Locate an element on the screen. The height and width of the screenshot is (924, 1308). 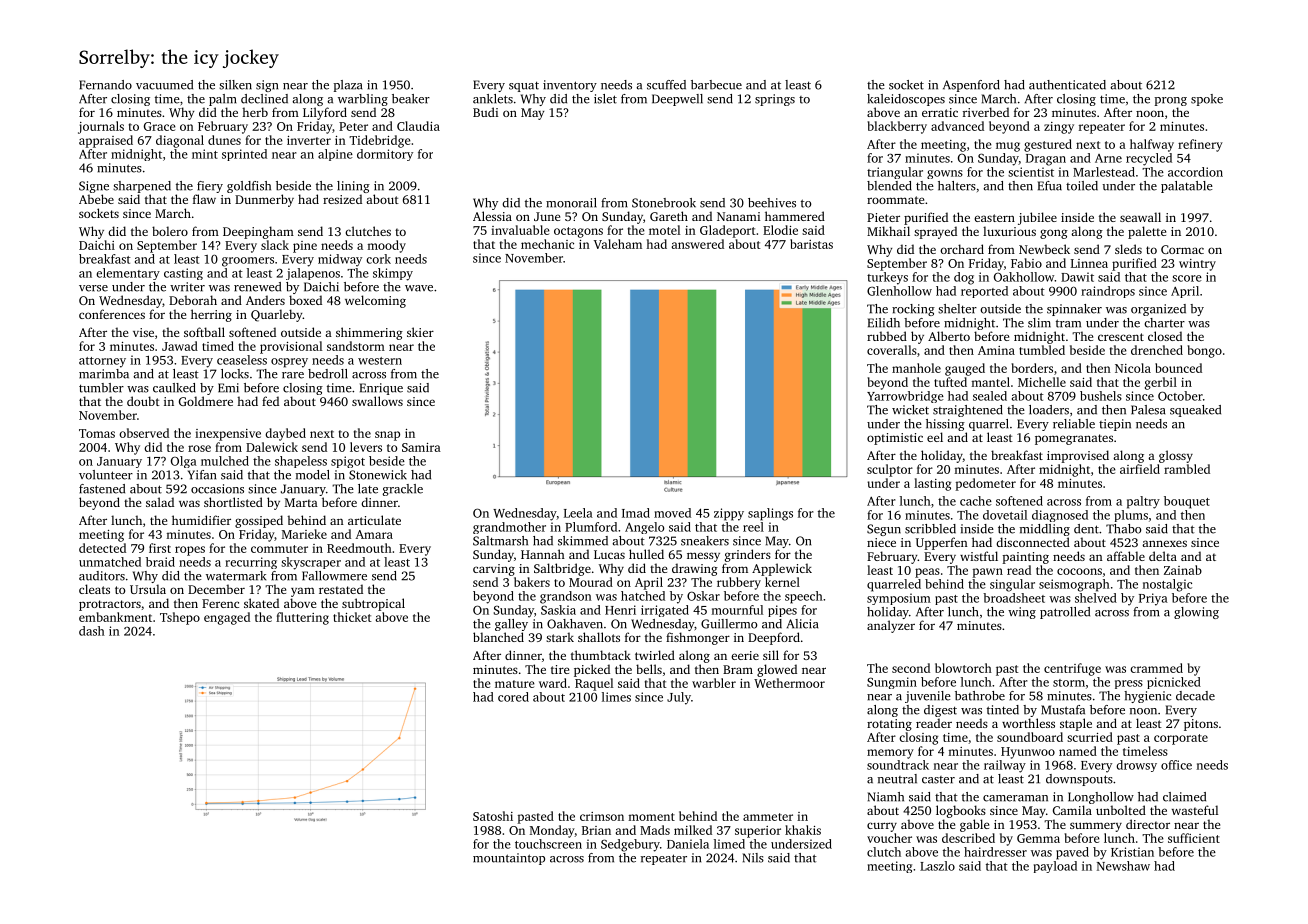
seawall is located at coordinates (1140, 217).
